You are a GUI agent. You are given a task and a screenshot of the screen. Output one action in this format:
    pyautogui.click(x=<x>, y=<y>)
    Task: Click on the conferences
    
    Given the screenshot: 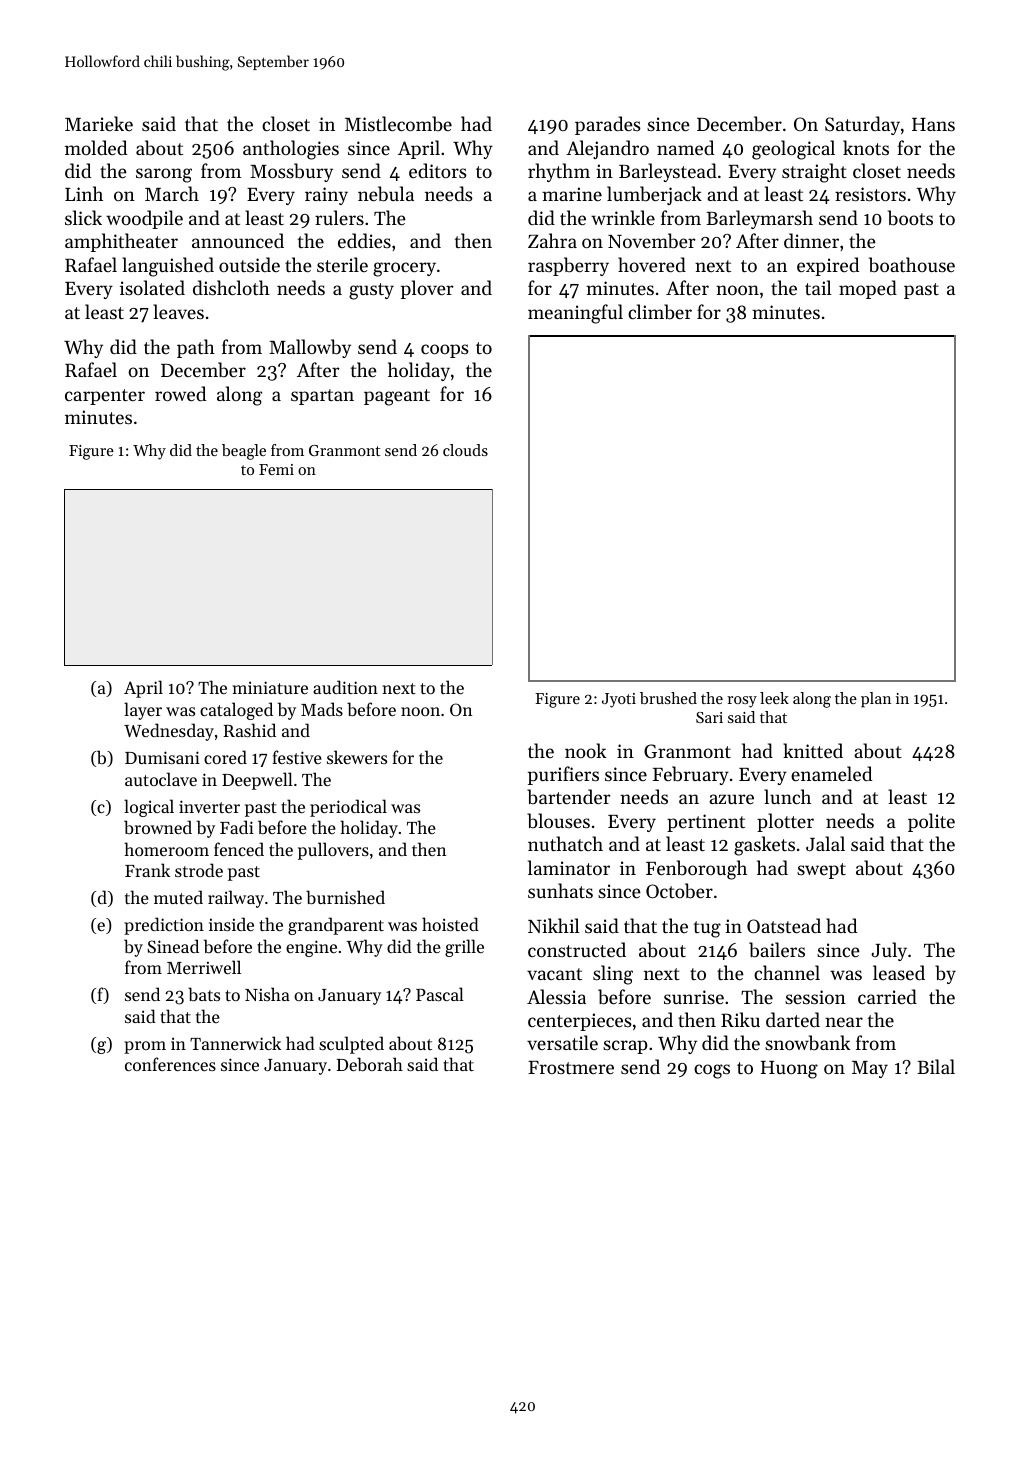 What is the action you would take?
    pyautogui.click(x=170, y=1064)
